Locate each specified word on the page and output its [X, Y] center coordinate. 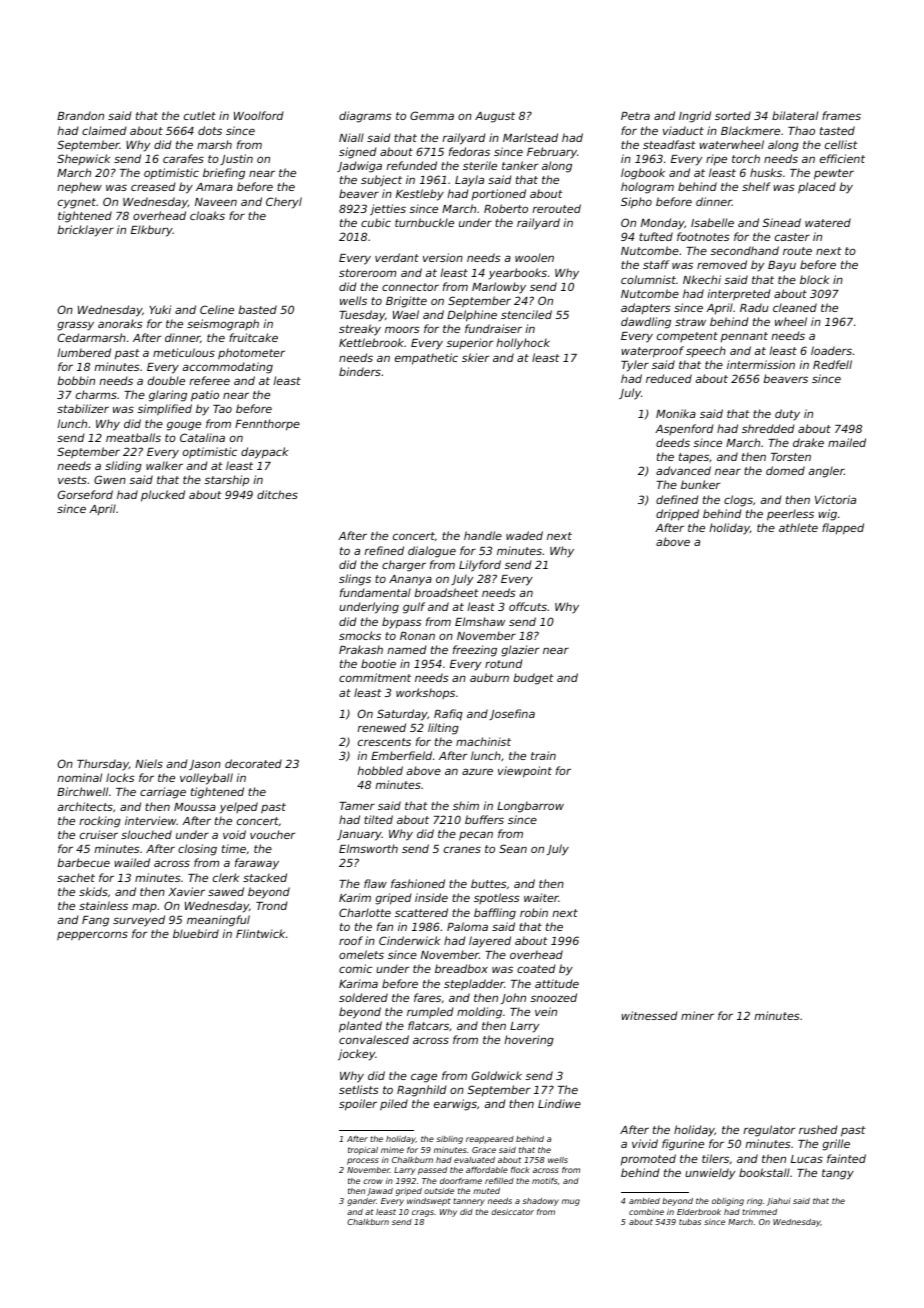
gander [361, 1202]
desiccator [512, 1212]
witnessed [649, 1015]
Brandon [80, 115]
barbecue [84, 862]
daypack [264, 453]
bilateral [795, 115]
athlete [798, 527]
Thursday [103, 765]
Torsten [791, 457]
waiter [541, 897]
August [495, 117]
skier [476, 357]
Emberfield [401, 755]
